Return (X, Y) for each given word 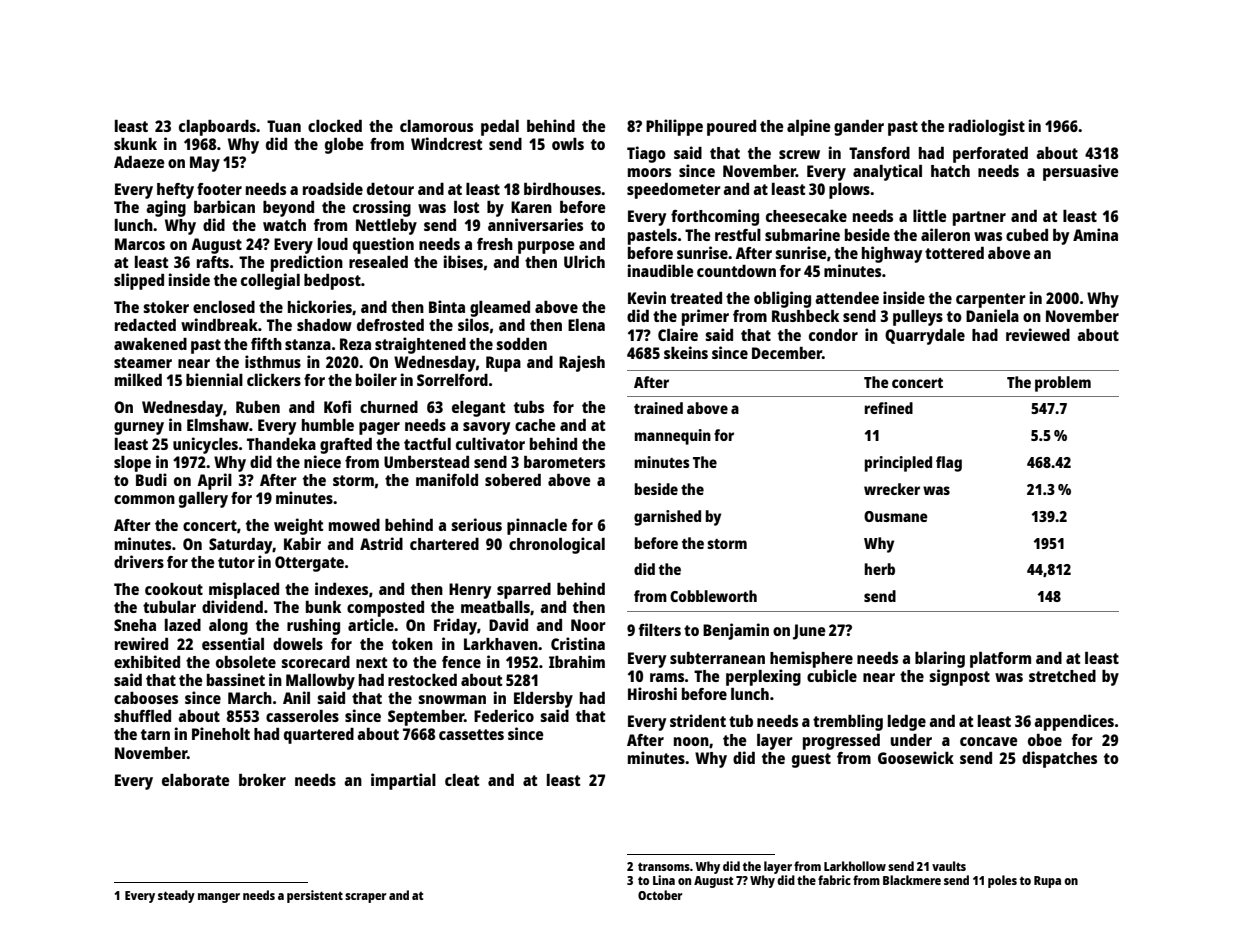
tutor (236, 562)
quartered (319, 736)
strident (698, 720)
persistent (315, 896)
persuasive (1081, 172)
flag (949, 464)
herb (880, 569)
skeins (686, 352)
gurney (139, 428)
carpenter (991, 300)
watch (284, 225)
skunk (135, 144)
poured (731, 128)
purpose (546, 247)
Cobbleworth (713, 596)
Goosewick (916, 757)
